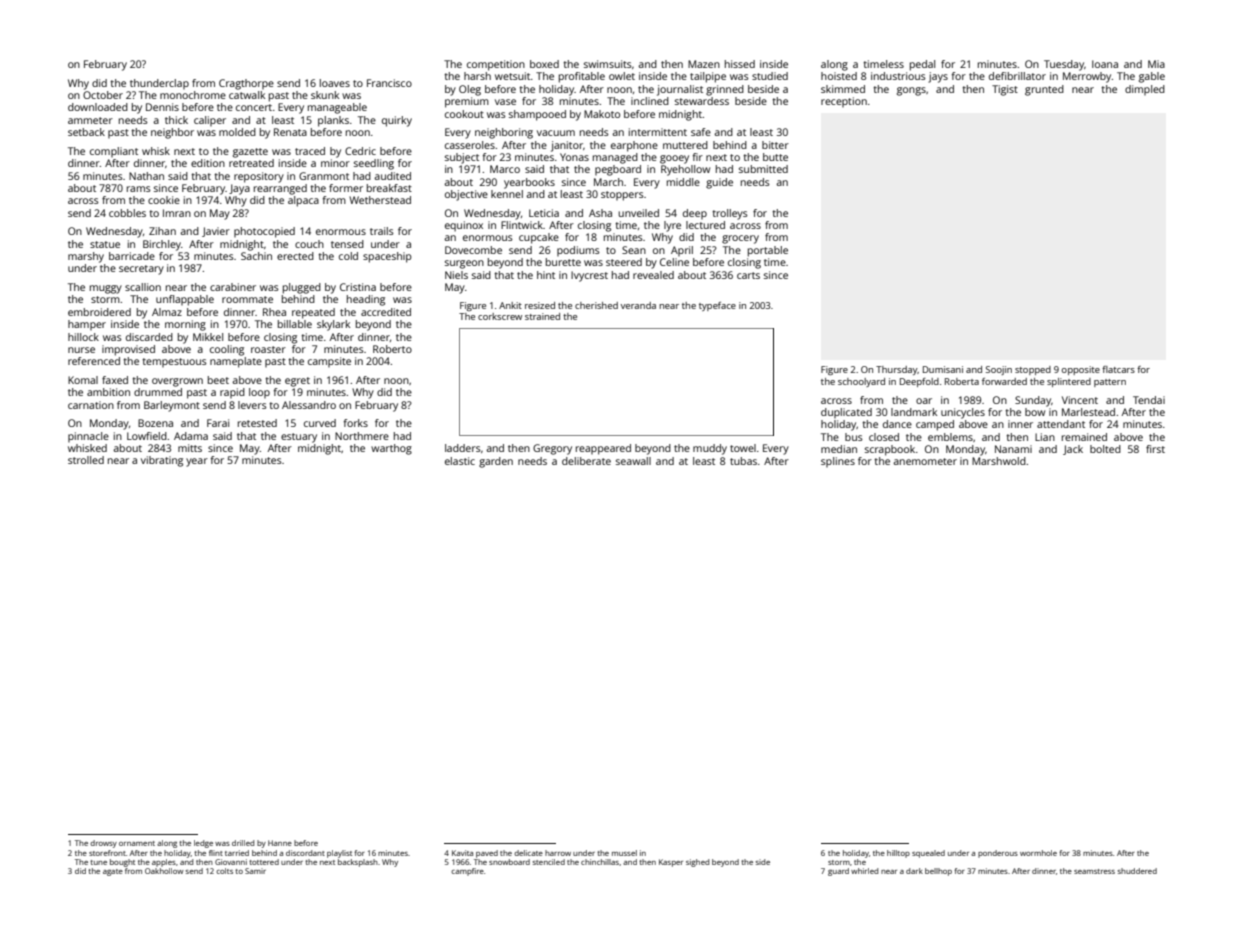 The width and height of the image is (1233, 952). I want to click on Samir, so click(255, 871).
